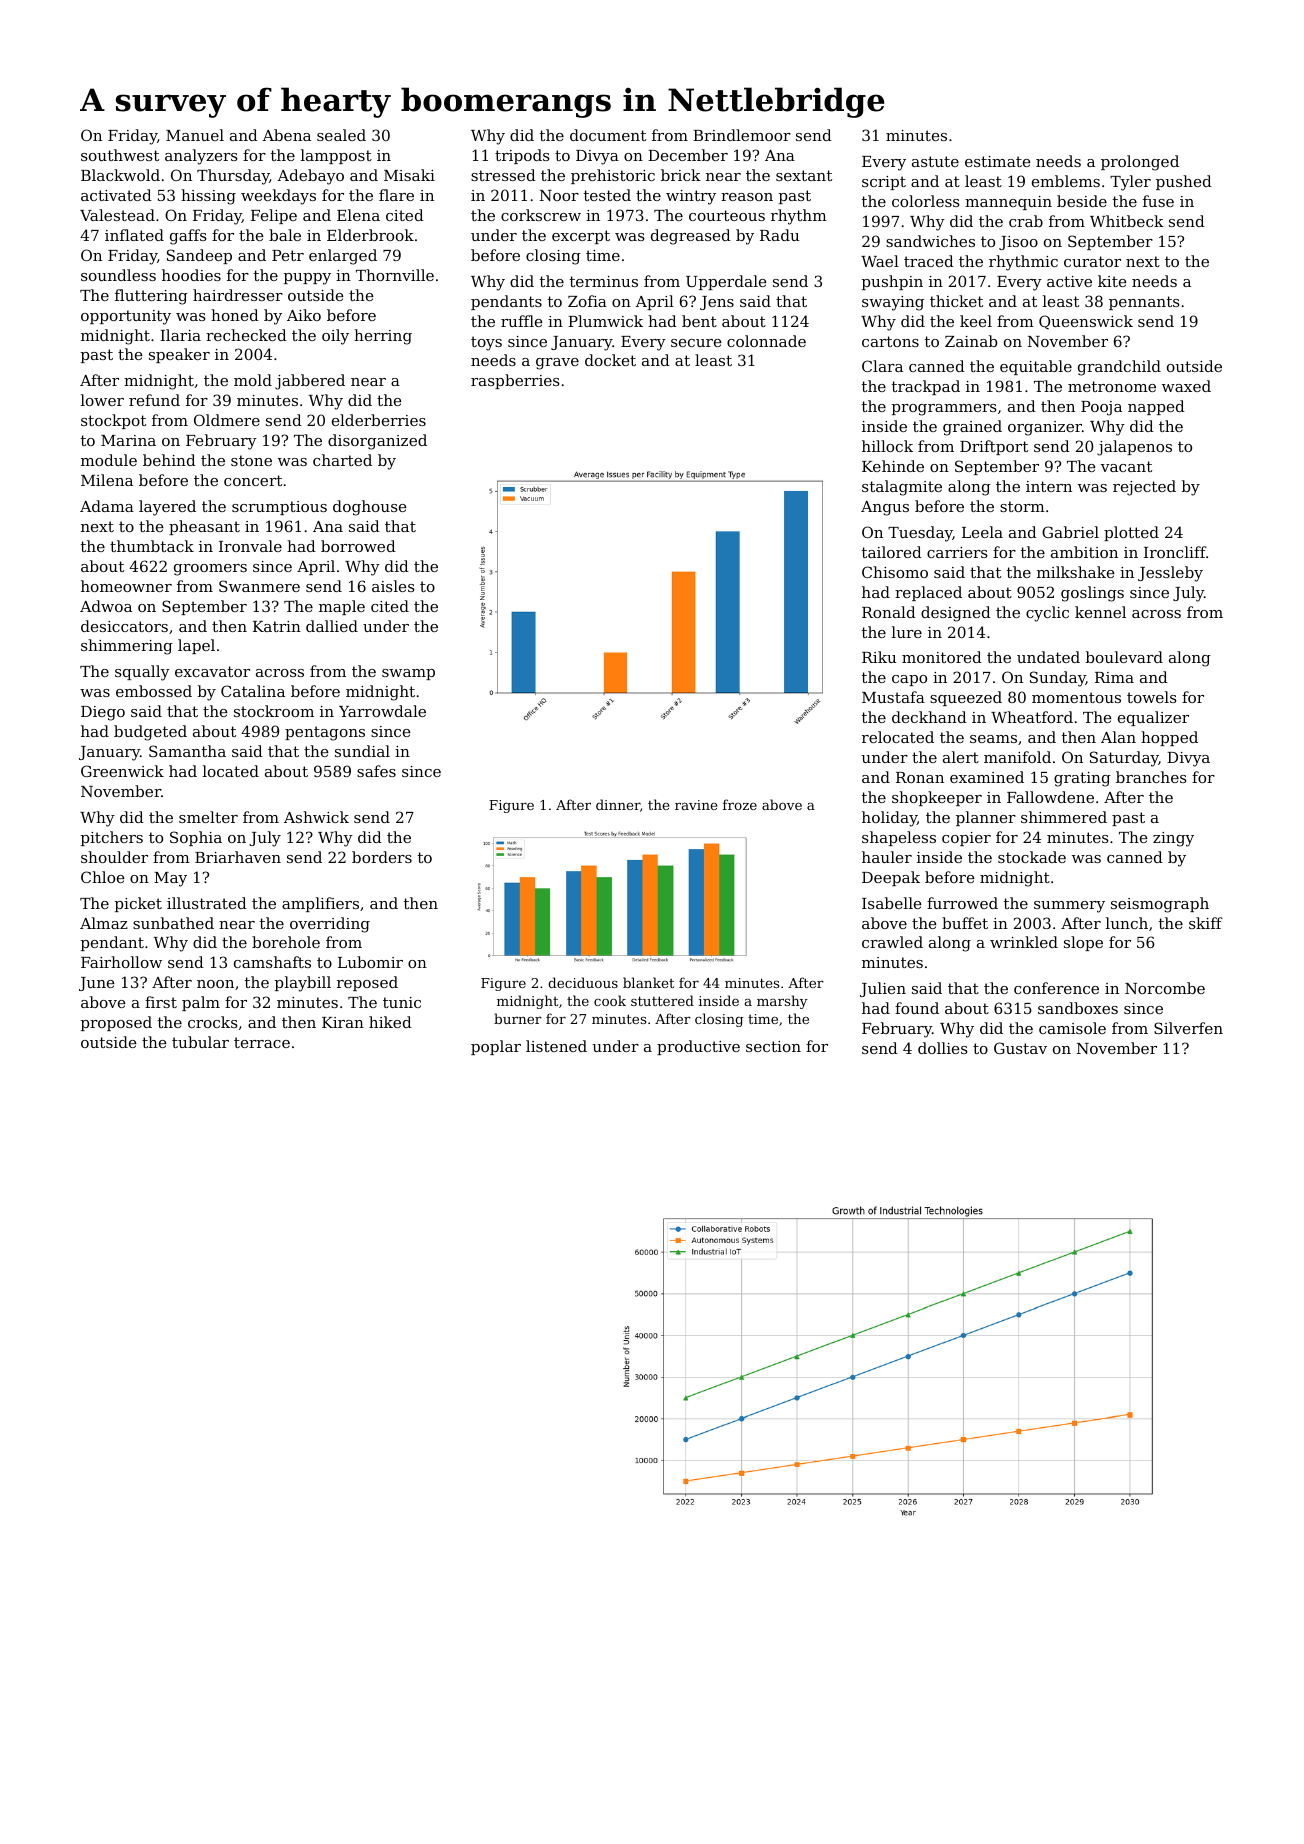  Describe the element at coordinates (116, 1023) in the page. I see `proposed` at that location.
